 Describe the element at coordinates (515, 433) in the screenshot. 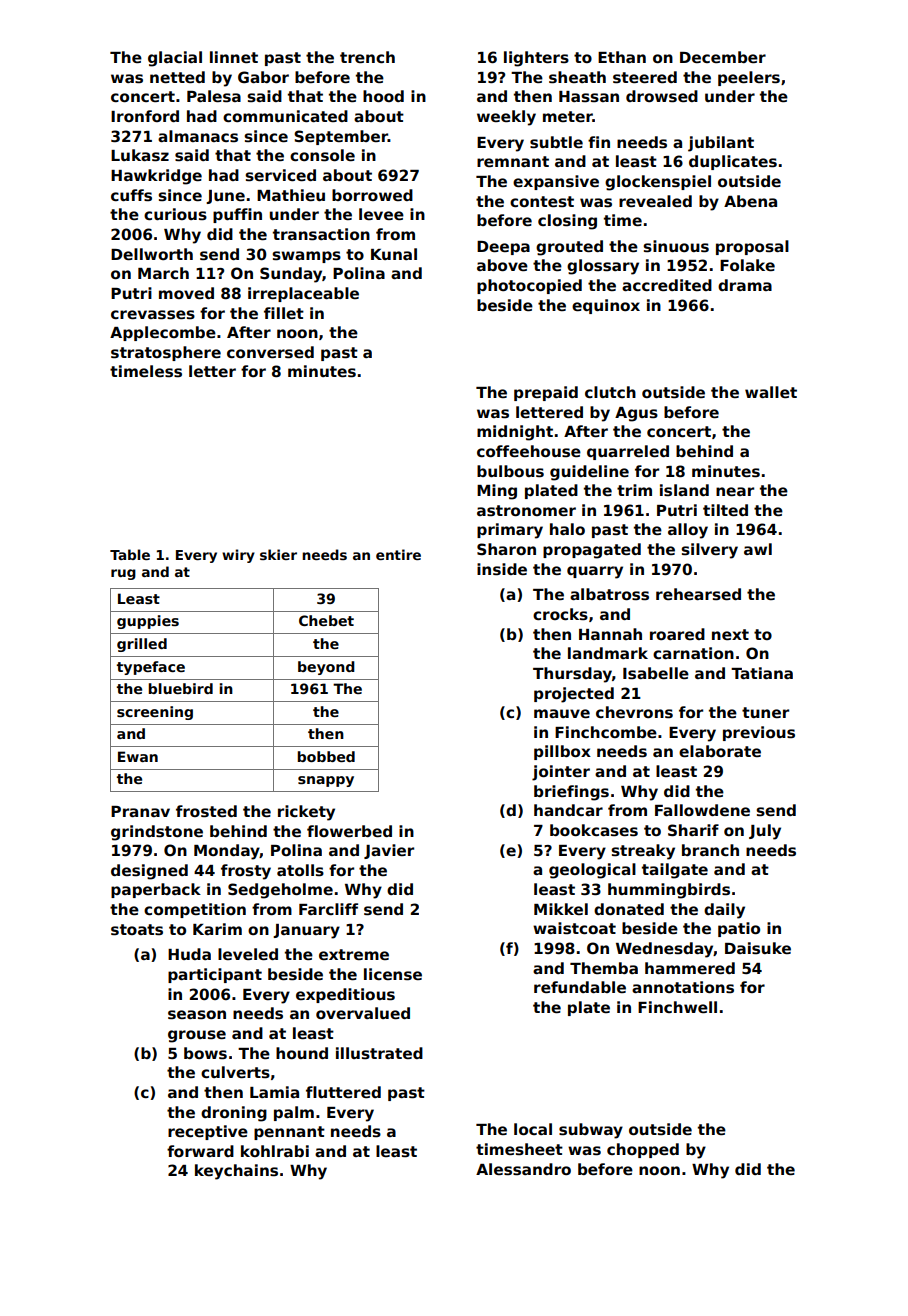

I see `midnight` at that location.
